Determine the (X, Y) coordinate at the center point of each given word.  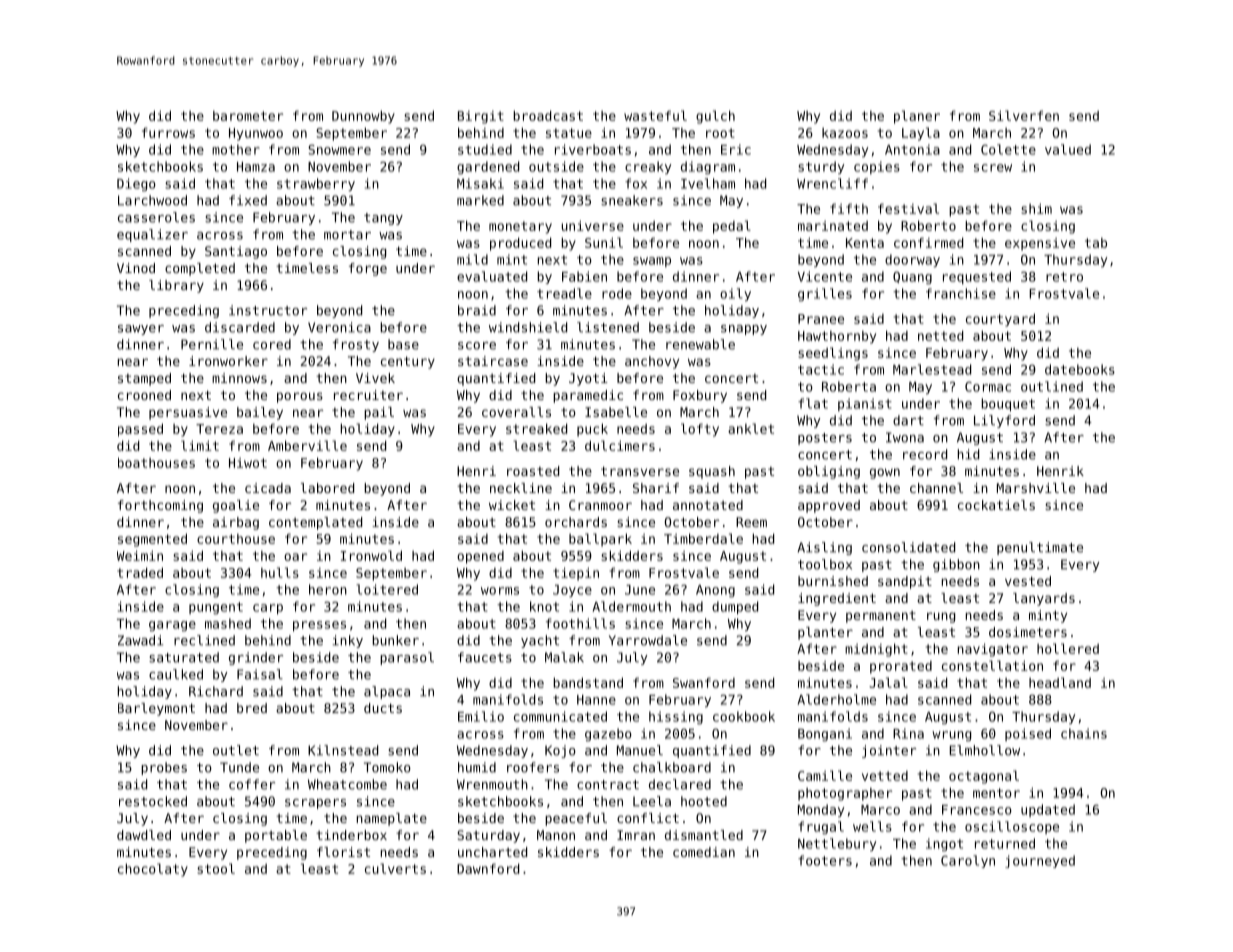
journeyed (1040, 861)
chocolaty (153, 870)
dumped (735, 608)
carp (268, 609)
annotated (708, 505)
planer (917, 117)
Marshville (1036, 488)
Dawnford (488, 868)
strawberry (316, 184)
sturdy (821, 167)
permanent (881, 617)
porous (300, 397)
